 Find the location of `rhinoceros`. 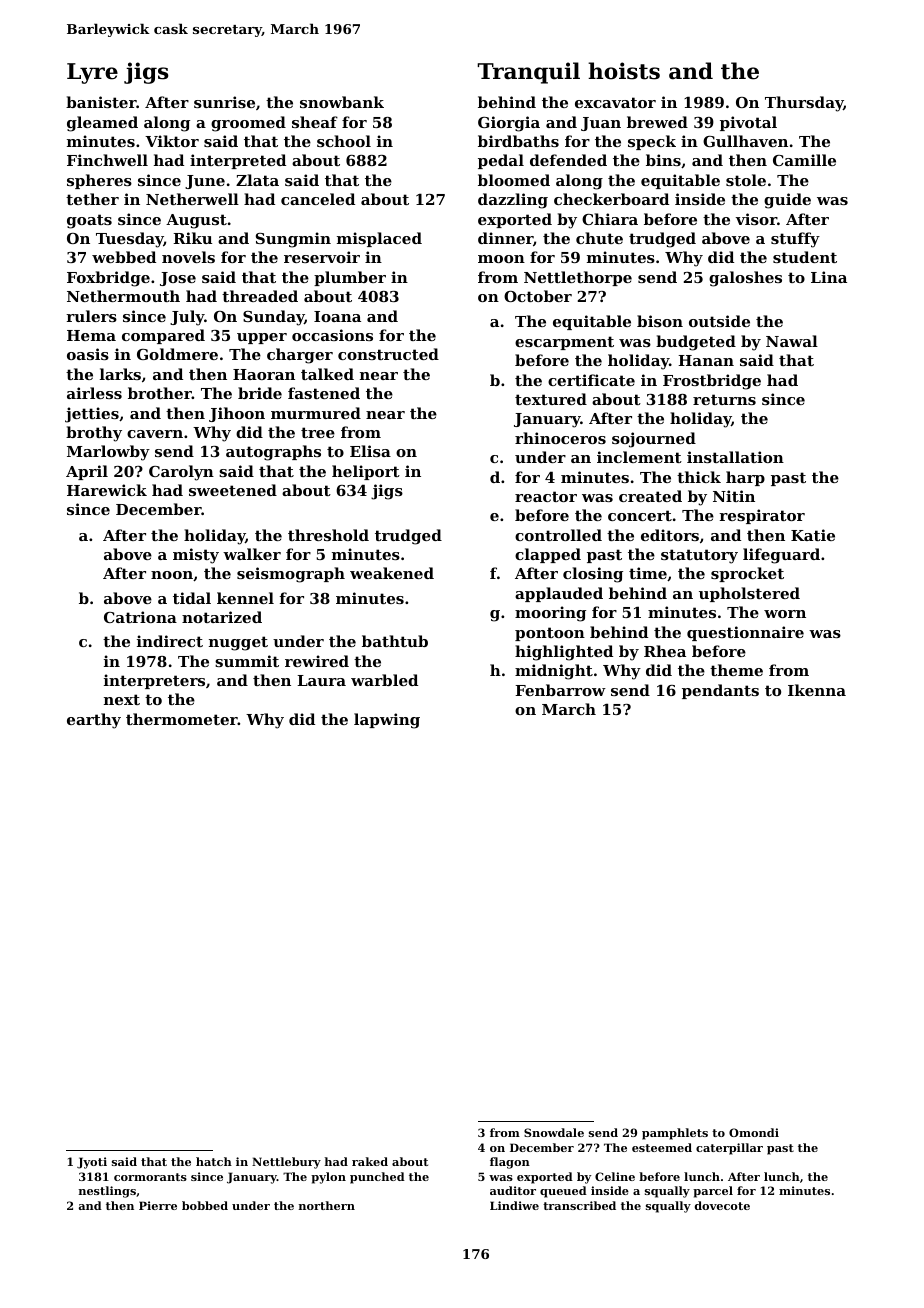

rhinoceros is located at coordinates (560, 438).
